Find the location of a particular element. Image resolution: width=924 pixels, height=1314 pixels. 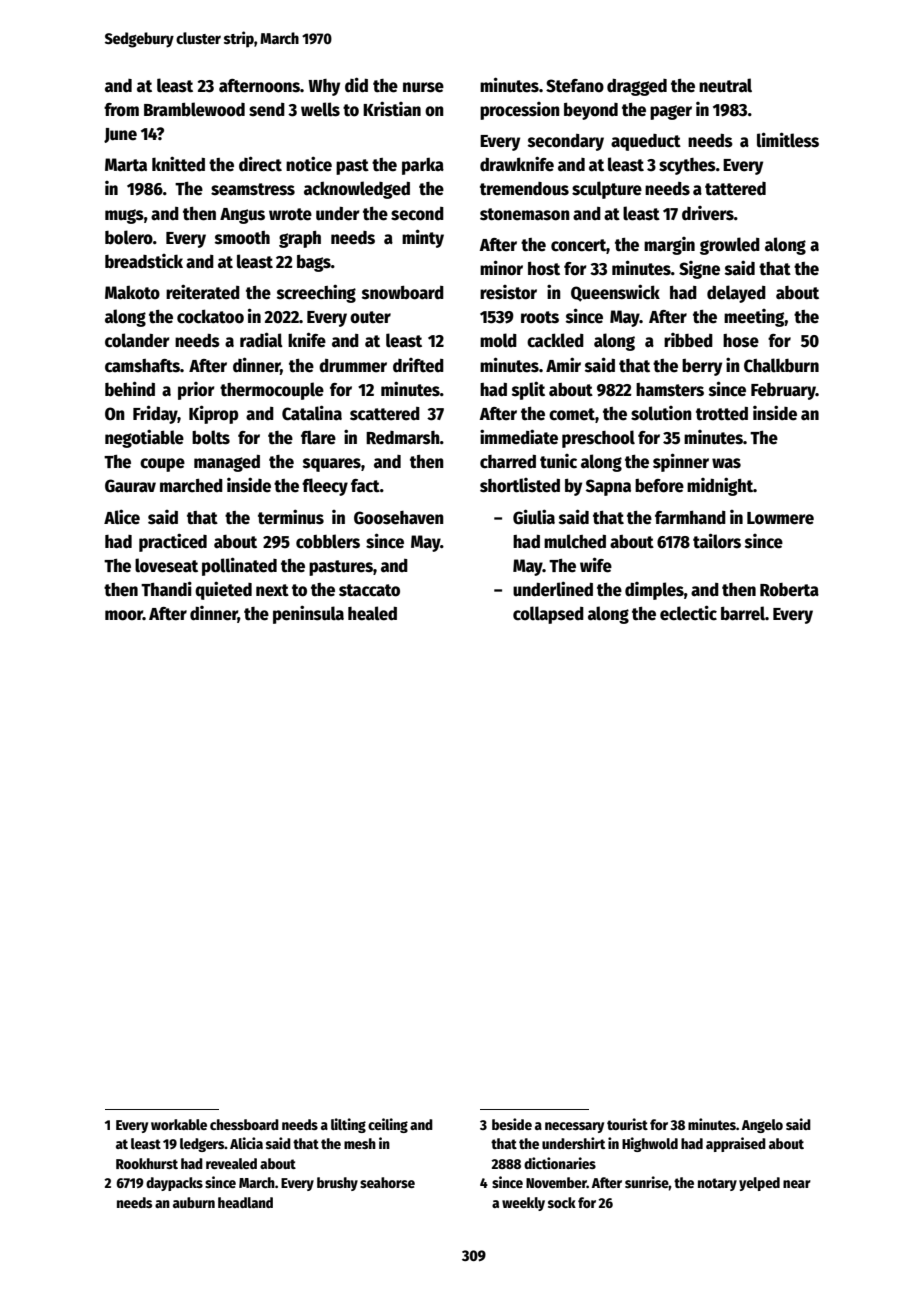

knitted is located at coordinates (178, 164).
